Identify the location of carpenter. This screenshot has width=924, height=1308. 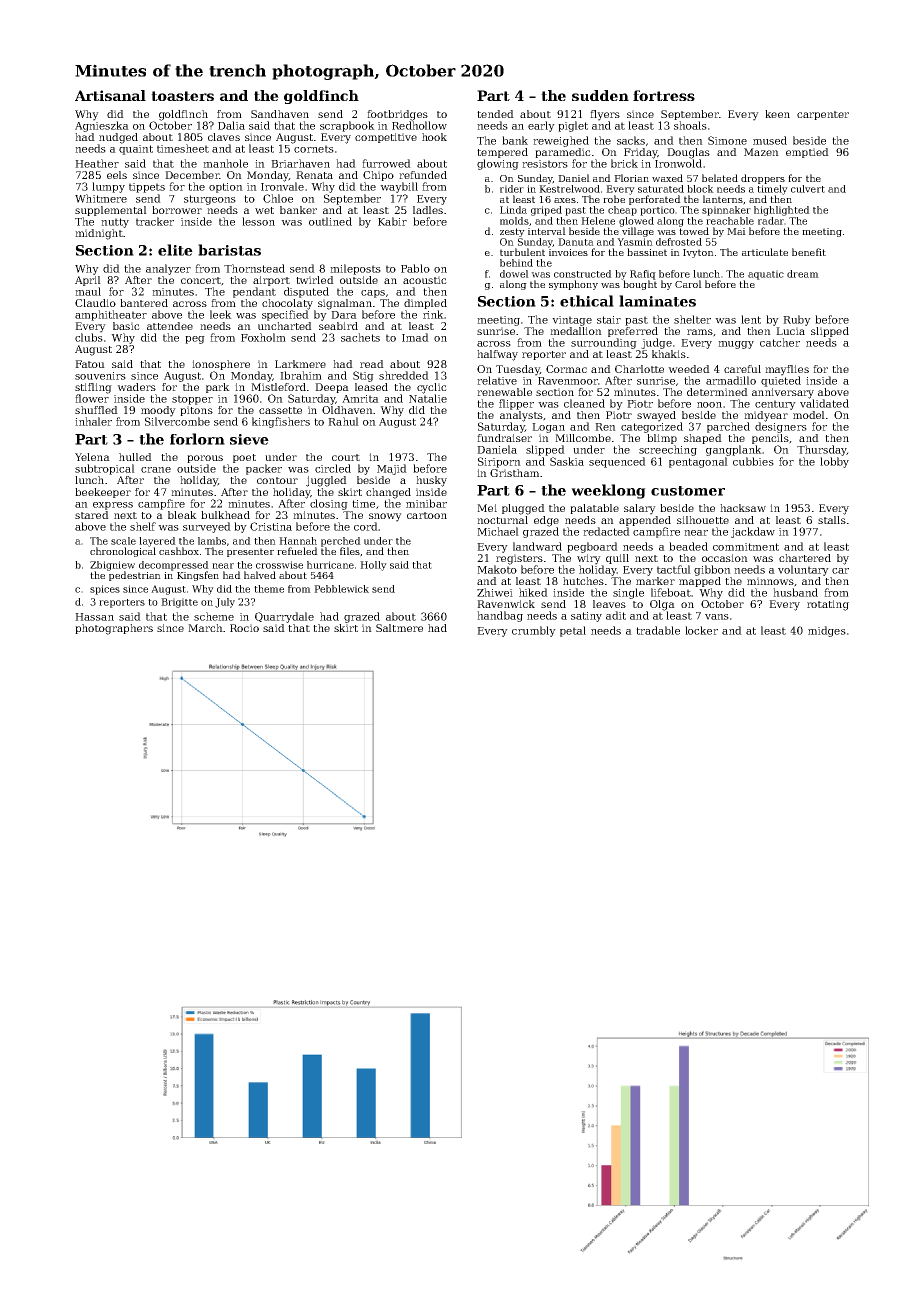
(823, 115).
